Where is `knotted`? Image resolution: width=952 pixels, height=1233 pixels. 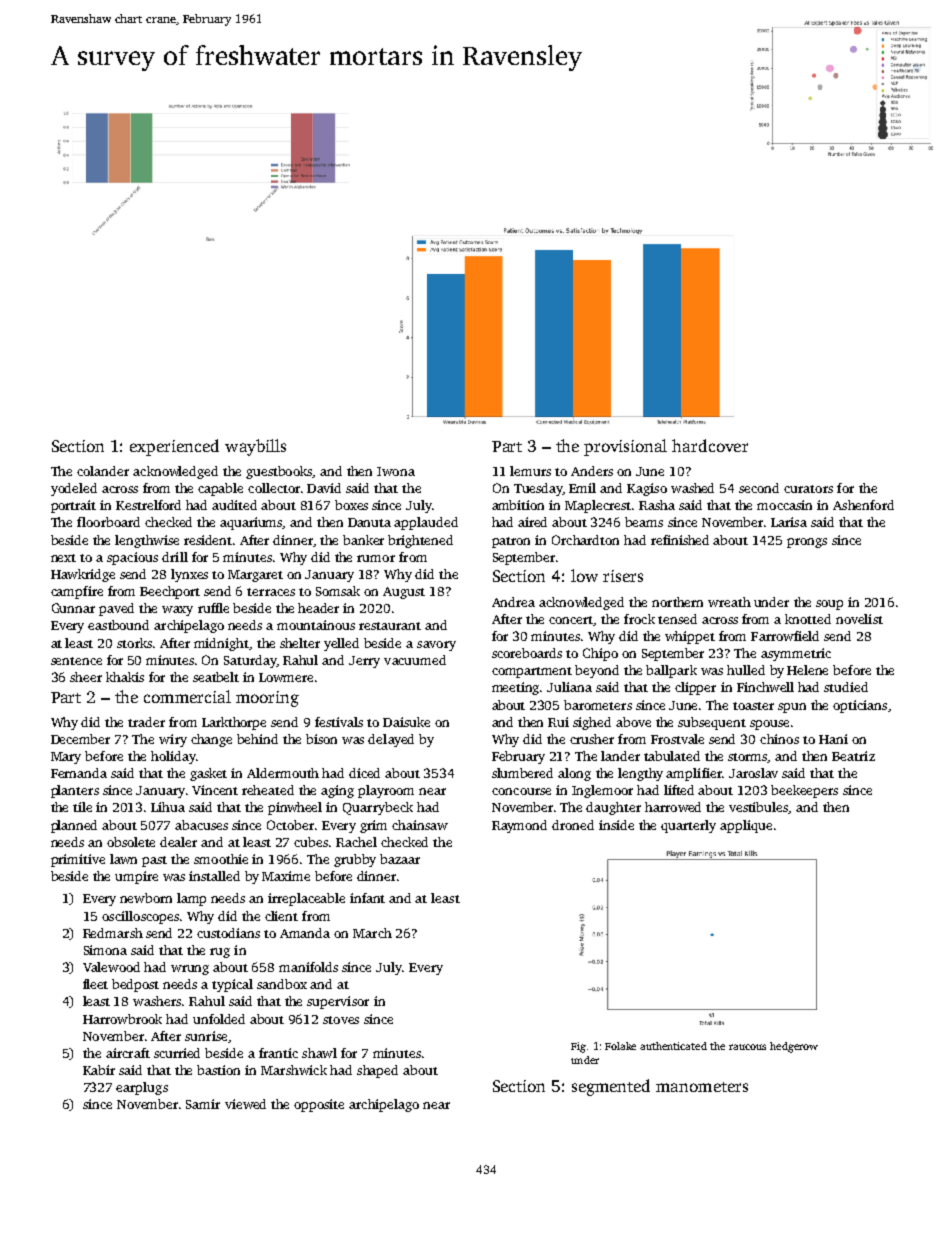
knotted is located at coordinates (808, 619).
